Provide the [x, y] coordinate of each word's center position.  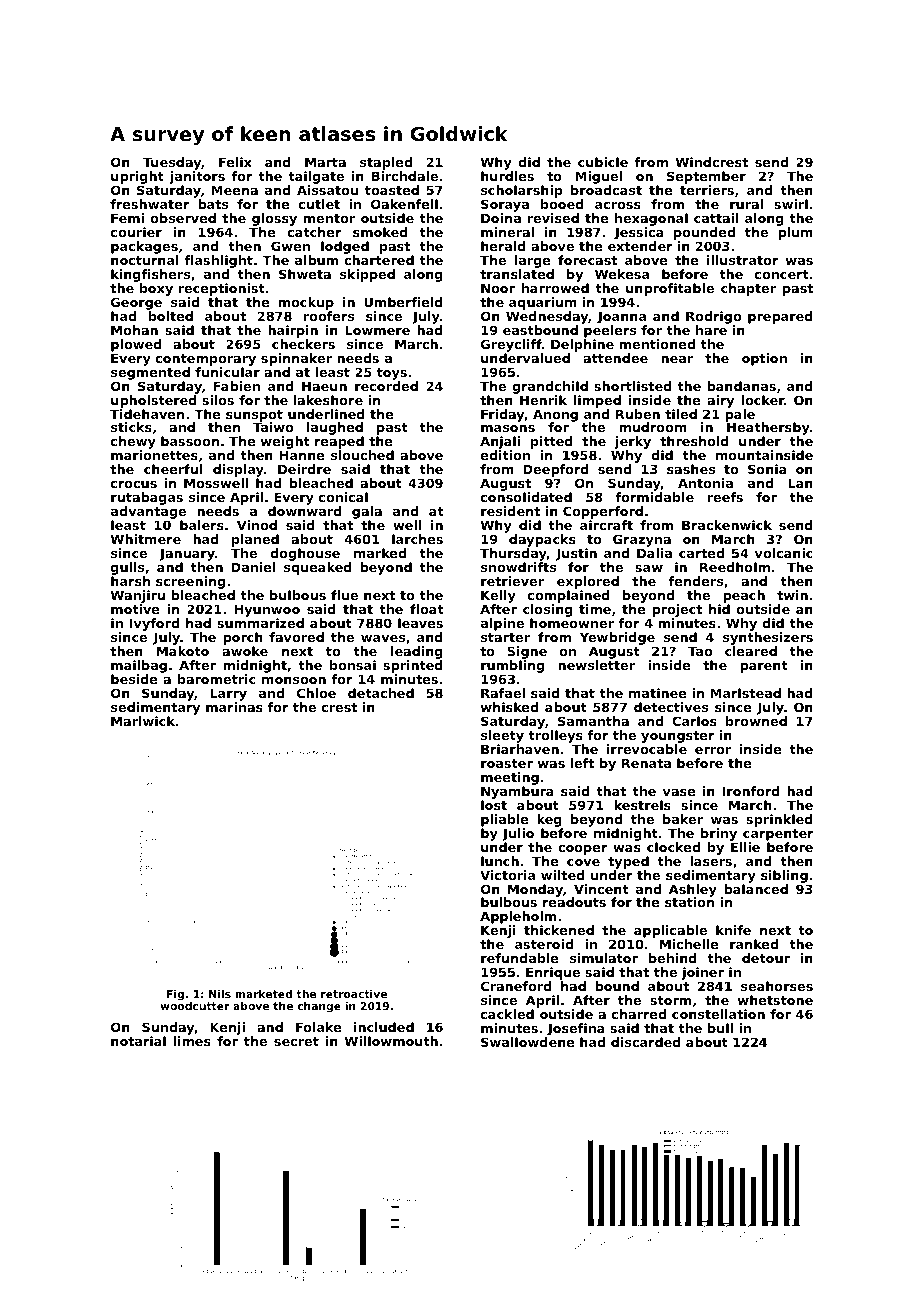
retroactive [354, 994]
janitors [197, 177]
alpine [502, 624]
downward [304, 511]
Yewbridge [617, 638]
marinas [234, 707]
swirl [791, 204]
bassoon [190, 441]
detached [381, 693]
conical [343, 497]
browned [756, 721]
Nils [220, 994]
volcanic [784, 553]
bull [720, 1028]
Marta [325, 162]
